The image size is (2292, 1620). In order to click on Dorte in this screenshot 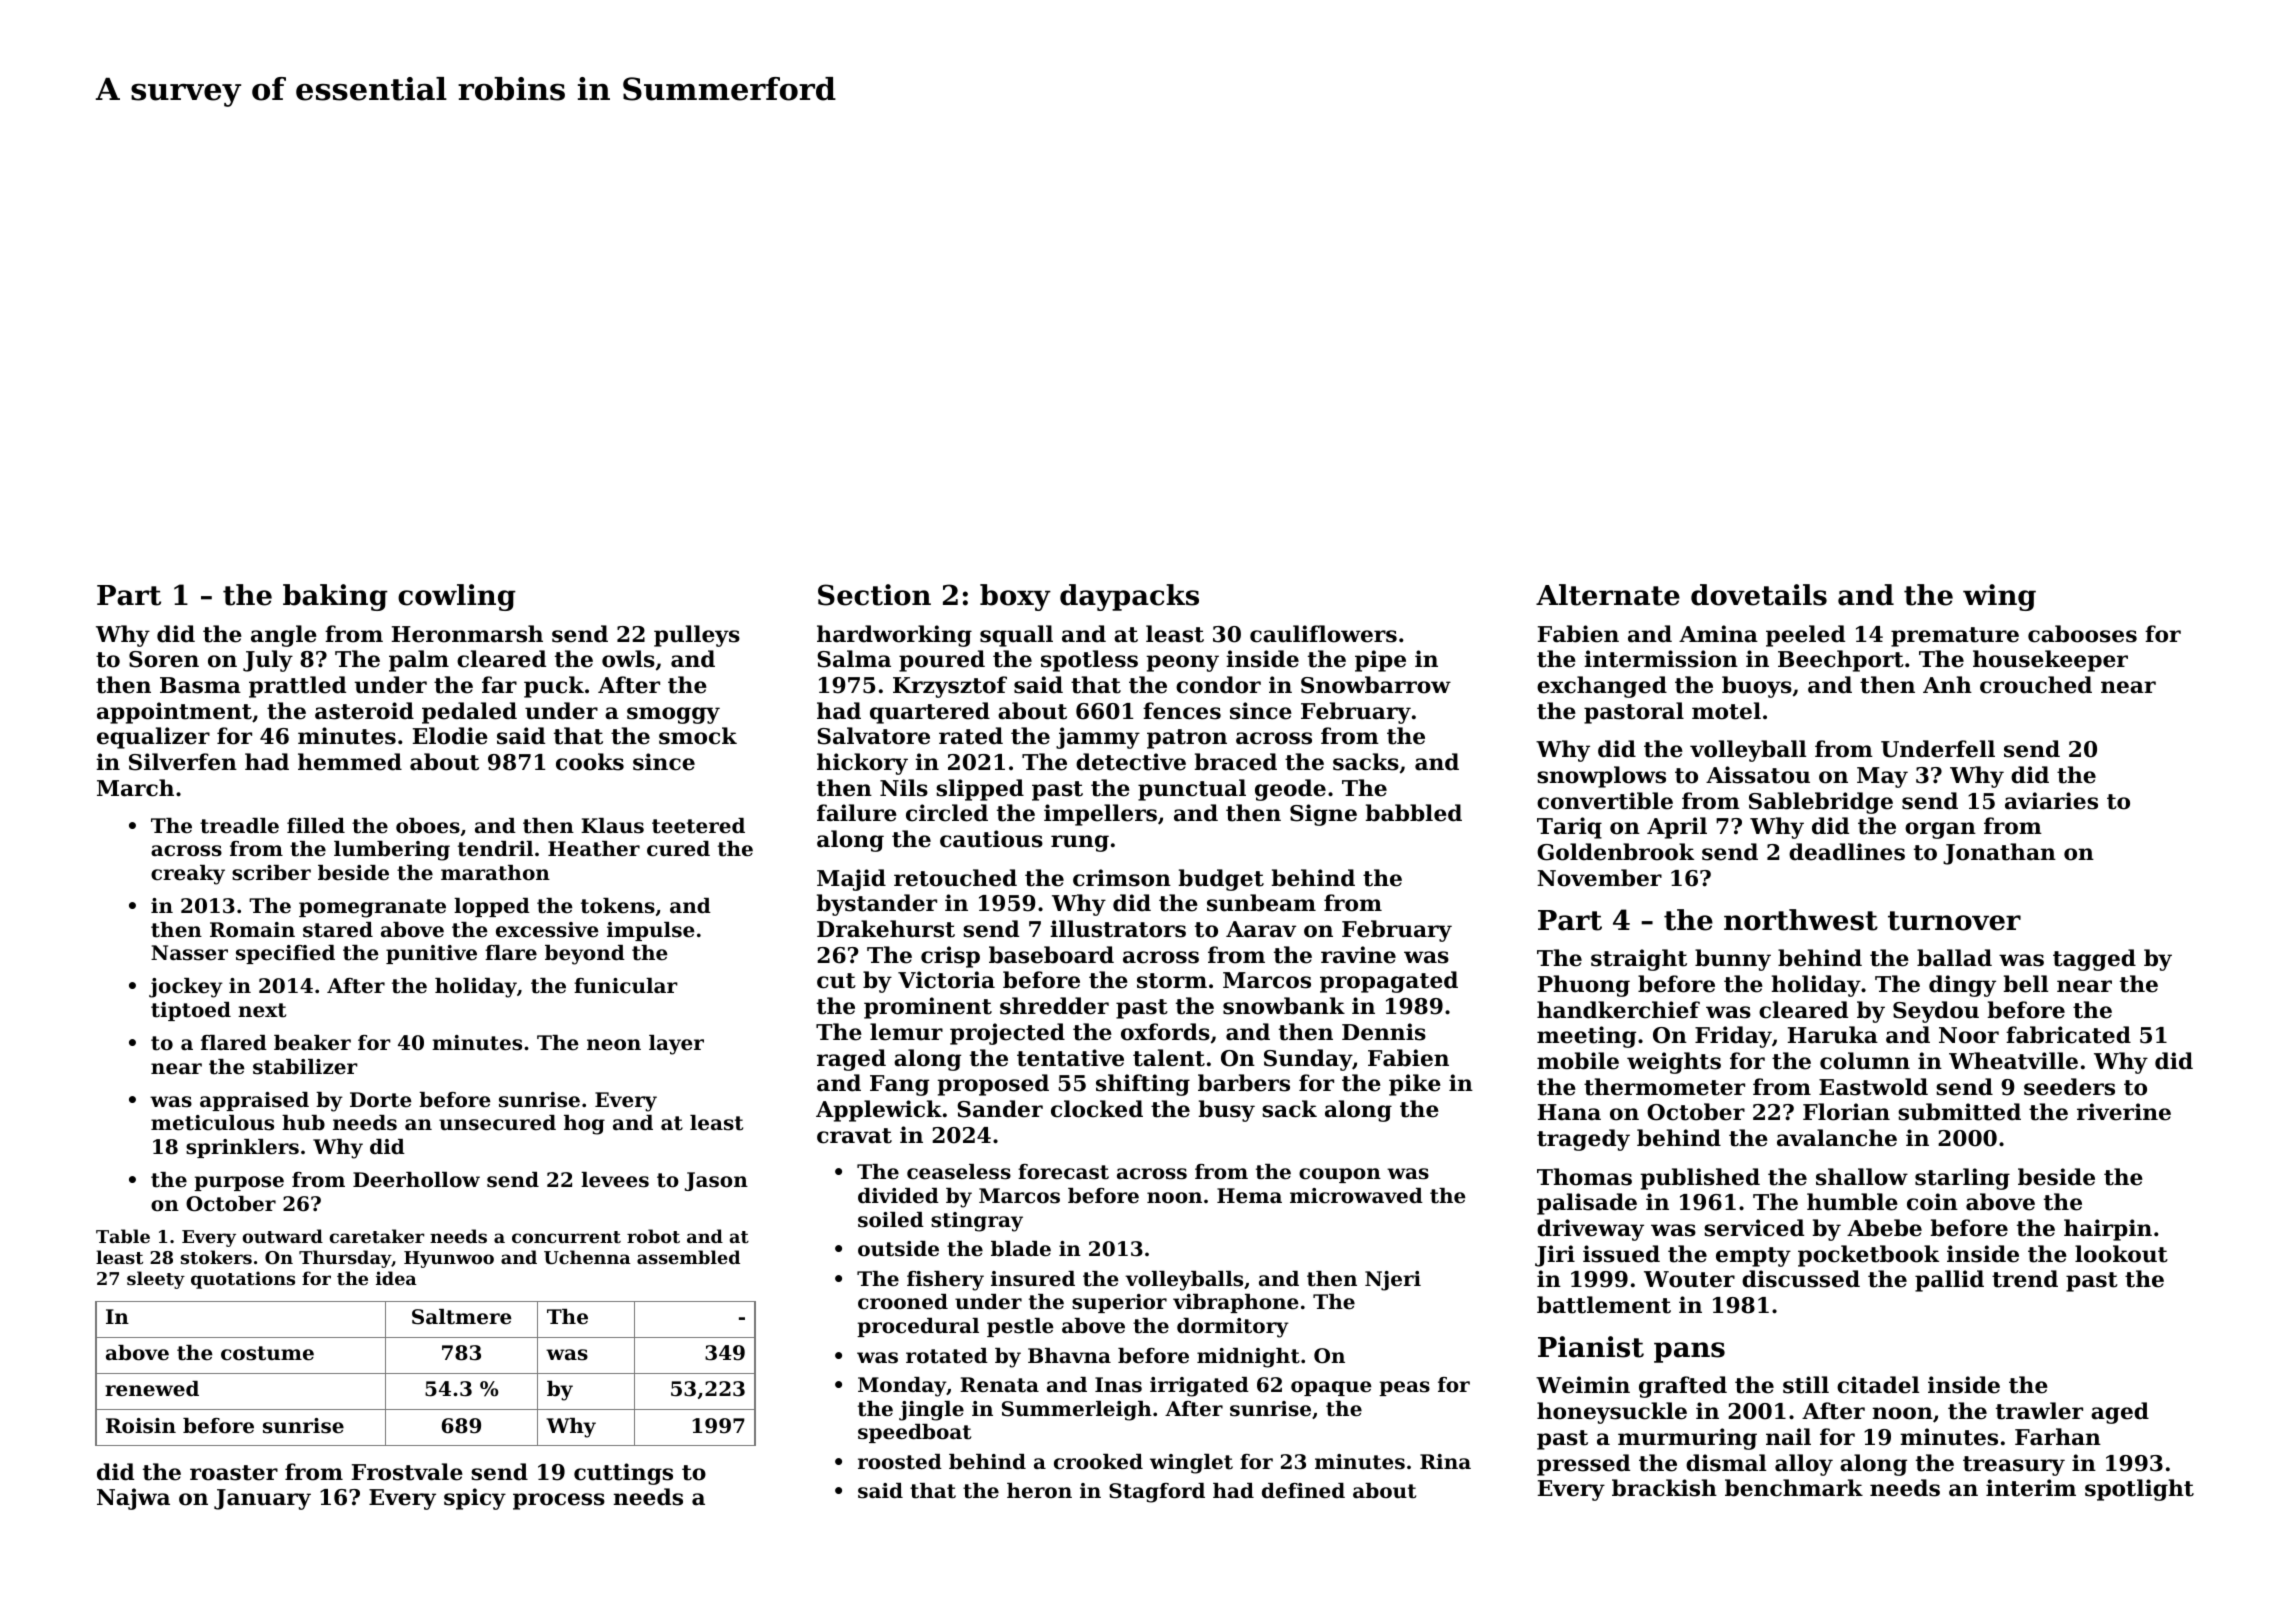, I will do `click(381, 1100)`.
